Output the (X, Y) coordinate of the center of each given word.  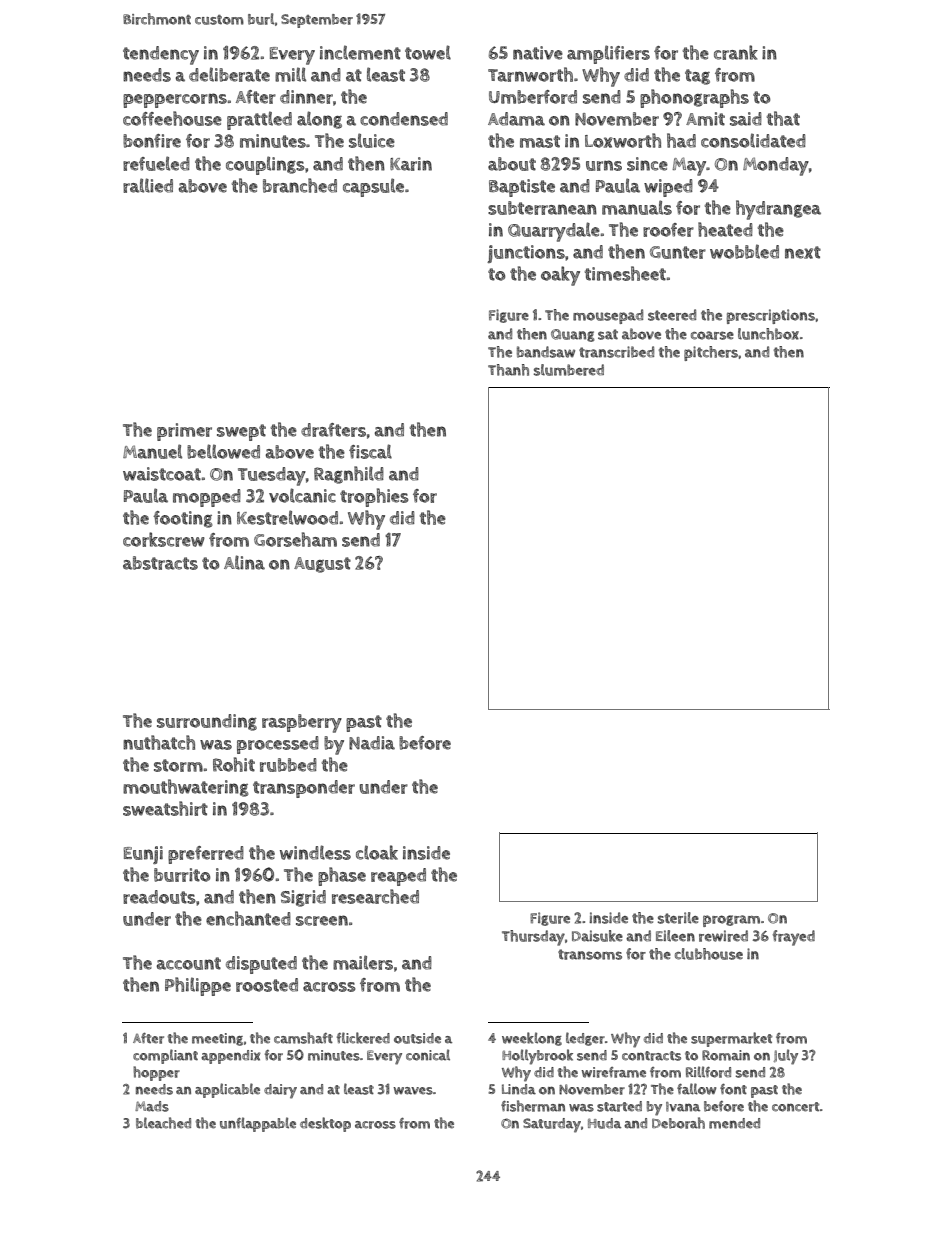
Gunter (678, 252)
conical (428, 1055)
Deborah (678, 1123)
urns (604, 165)
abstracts (160, 563)
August (322, 565)
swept (241, 432)
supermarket (731, 1039)
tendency (161, 55)
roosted (267, 985)
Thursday (533, 938)
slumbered (569, 370)
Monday (776, 166)
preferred (206, 855)
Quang (573, 335)
